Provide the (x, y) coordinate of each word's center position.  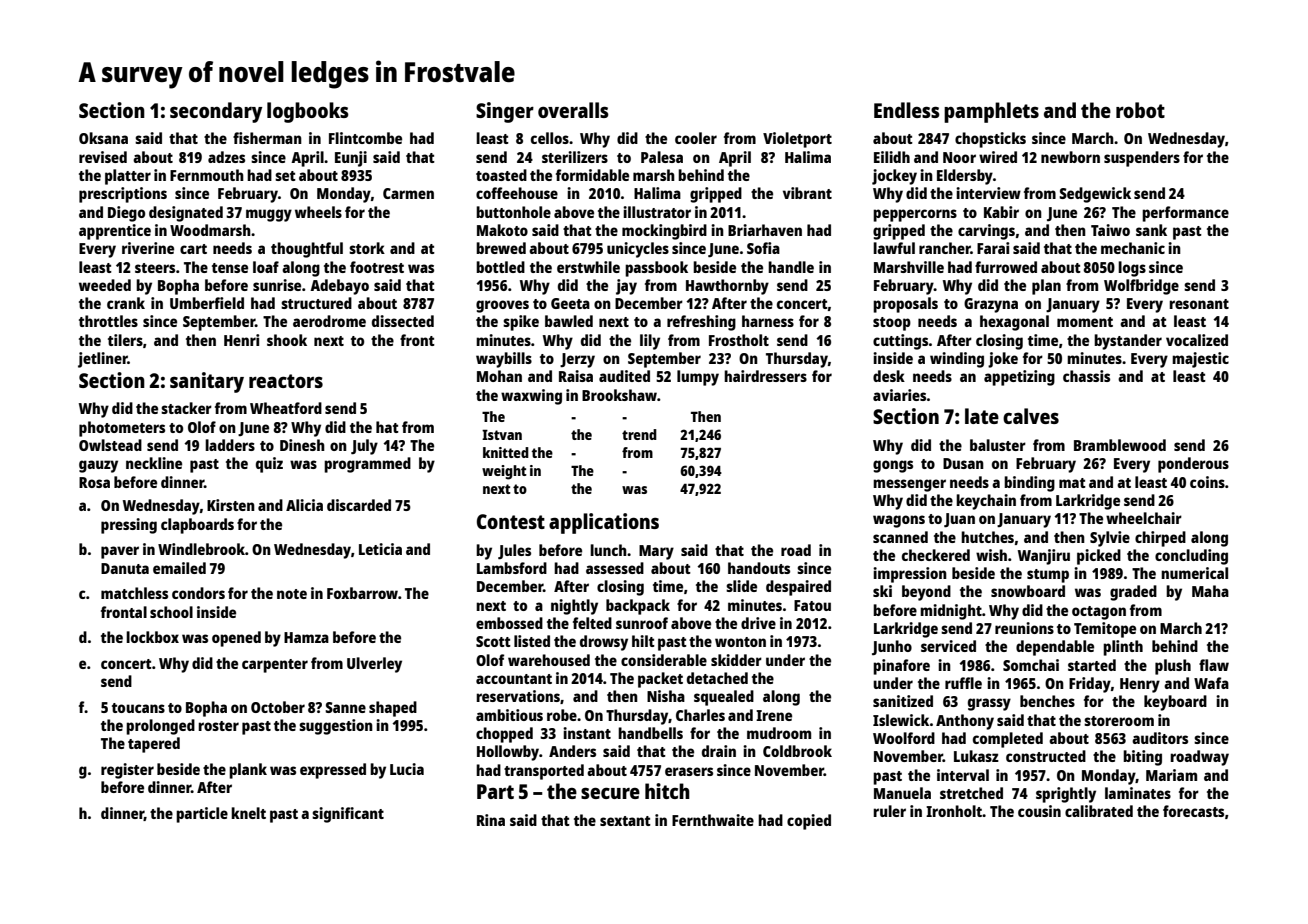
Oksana (103, 138)
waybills (504, 360)
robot (1140, 110)
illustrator (657, 212)
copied (809, 822)
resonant (1199, 304)
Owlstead (110, 445)
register (127, 771)
